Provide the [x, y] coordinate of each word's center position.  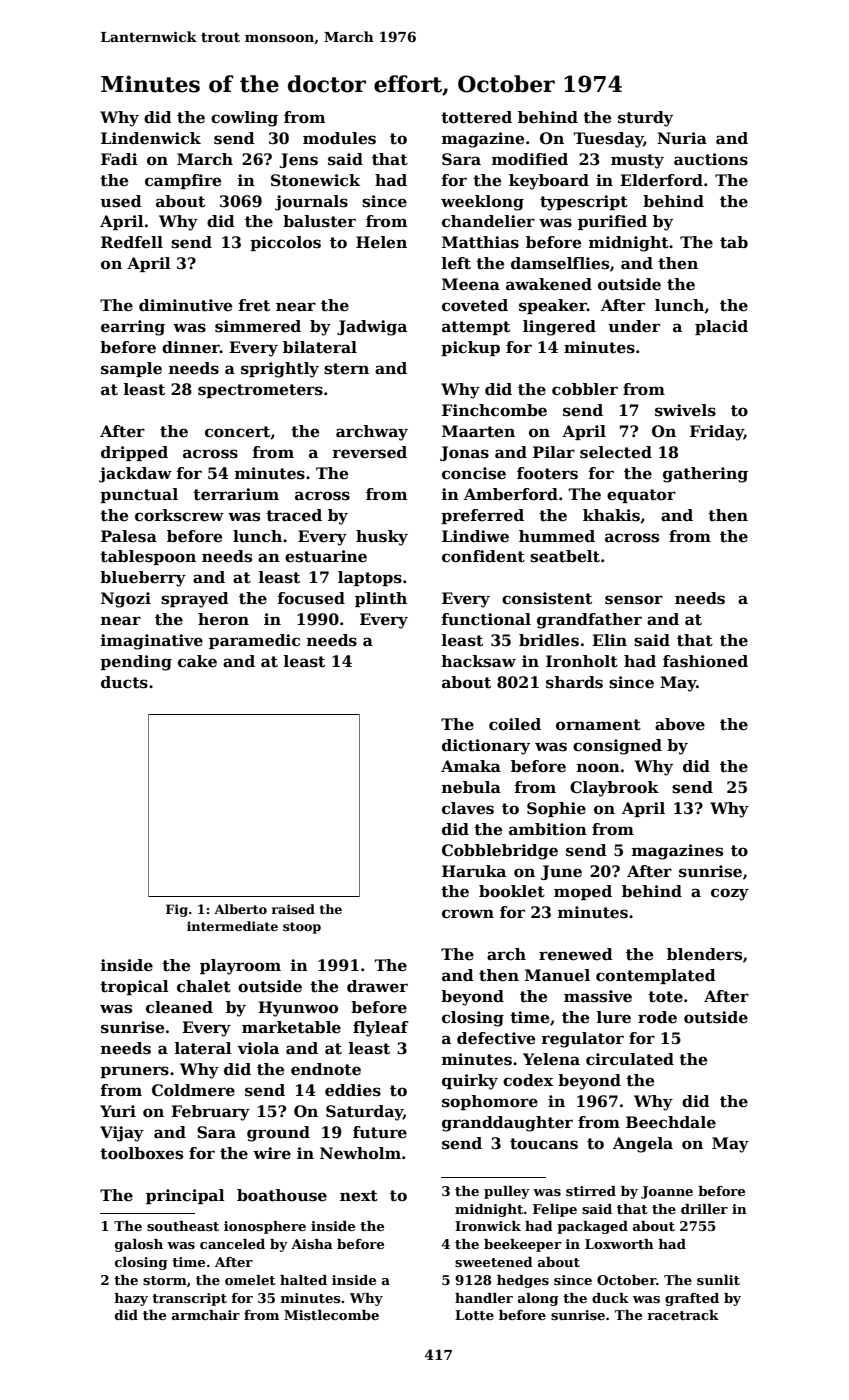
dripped [134, 453]
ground [278, 1134]
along [538, 1299]
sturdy [645, 119]
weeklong [482, 203]
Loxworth [619, 1244]
